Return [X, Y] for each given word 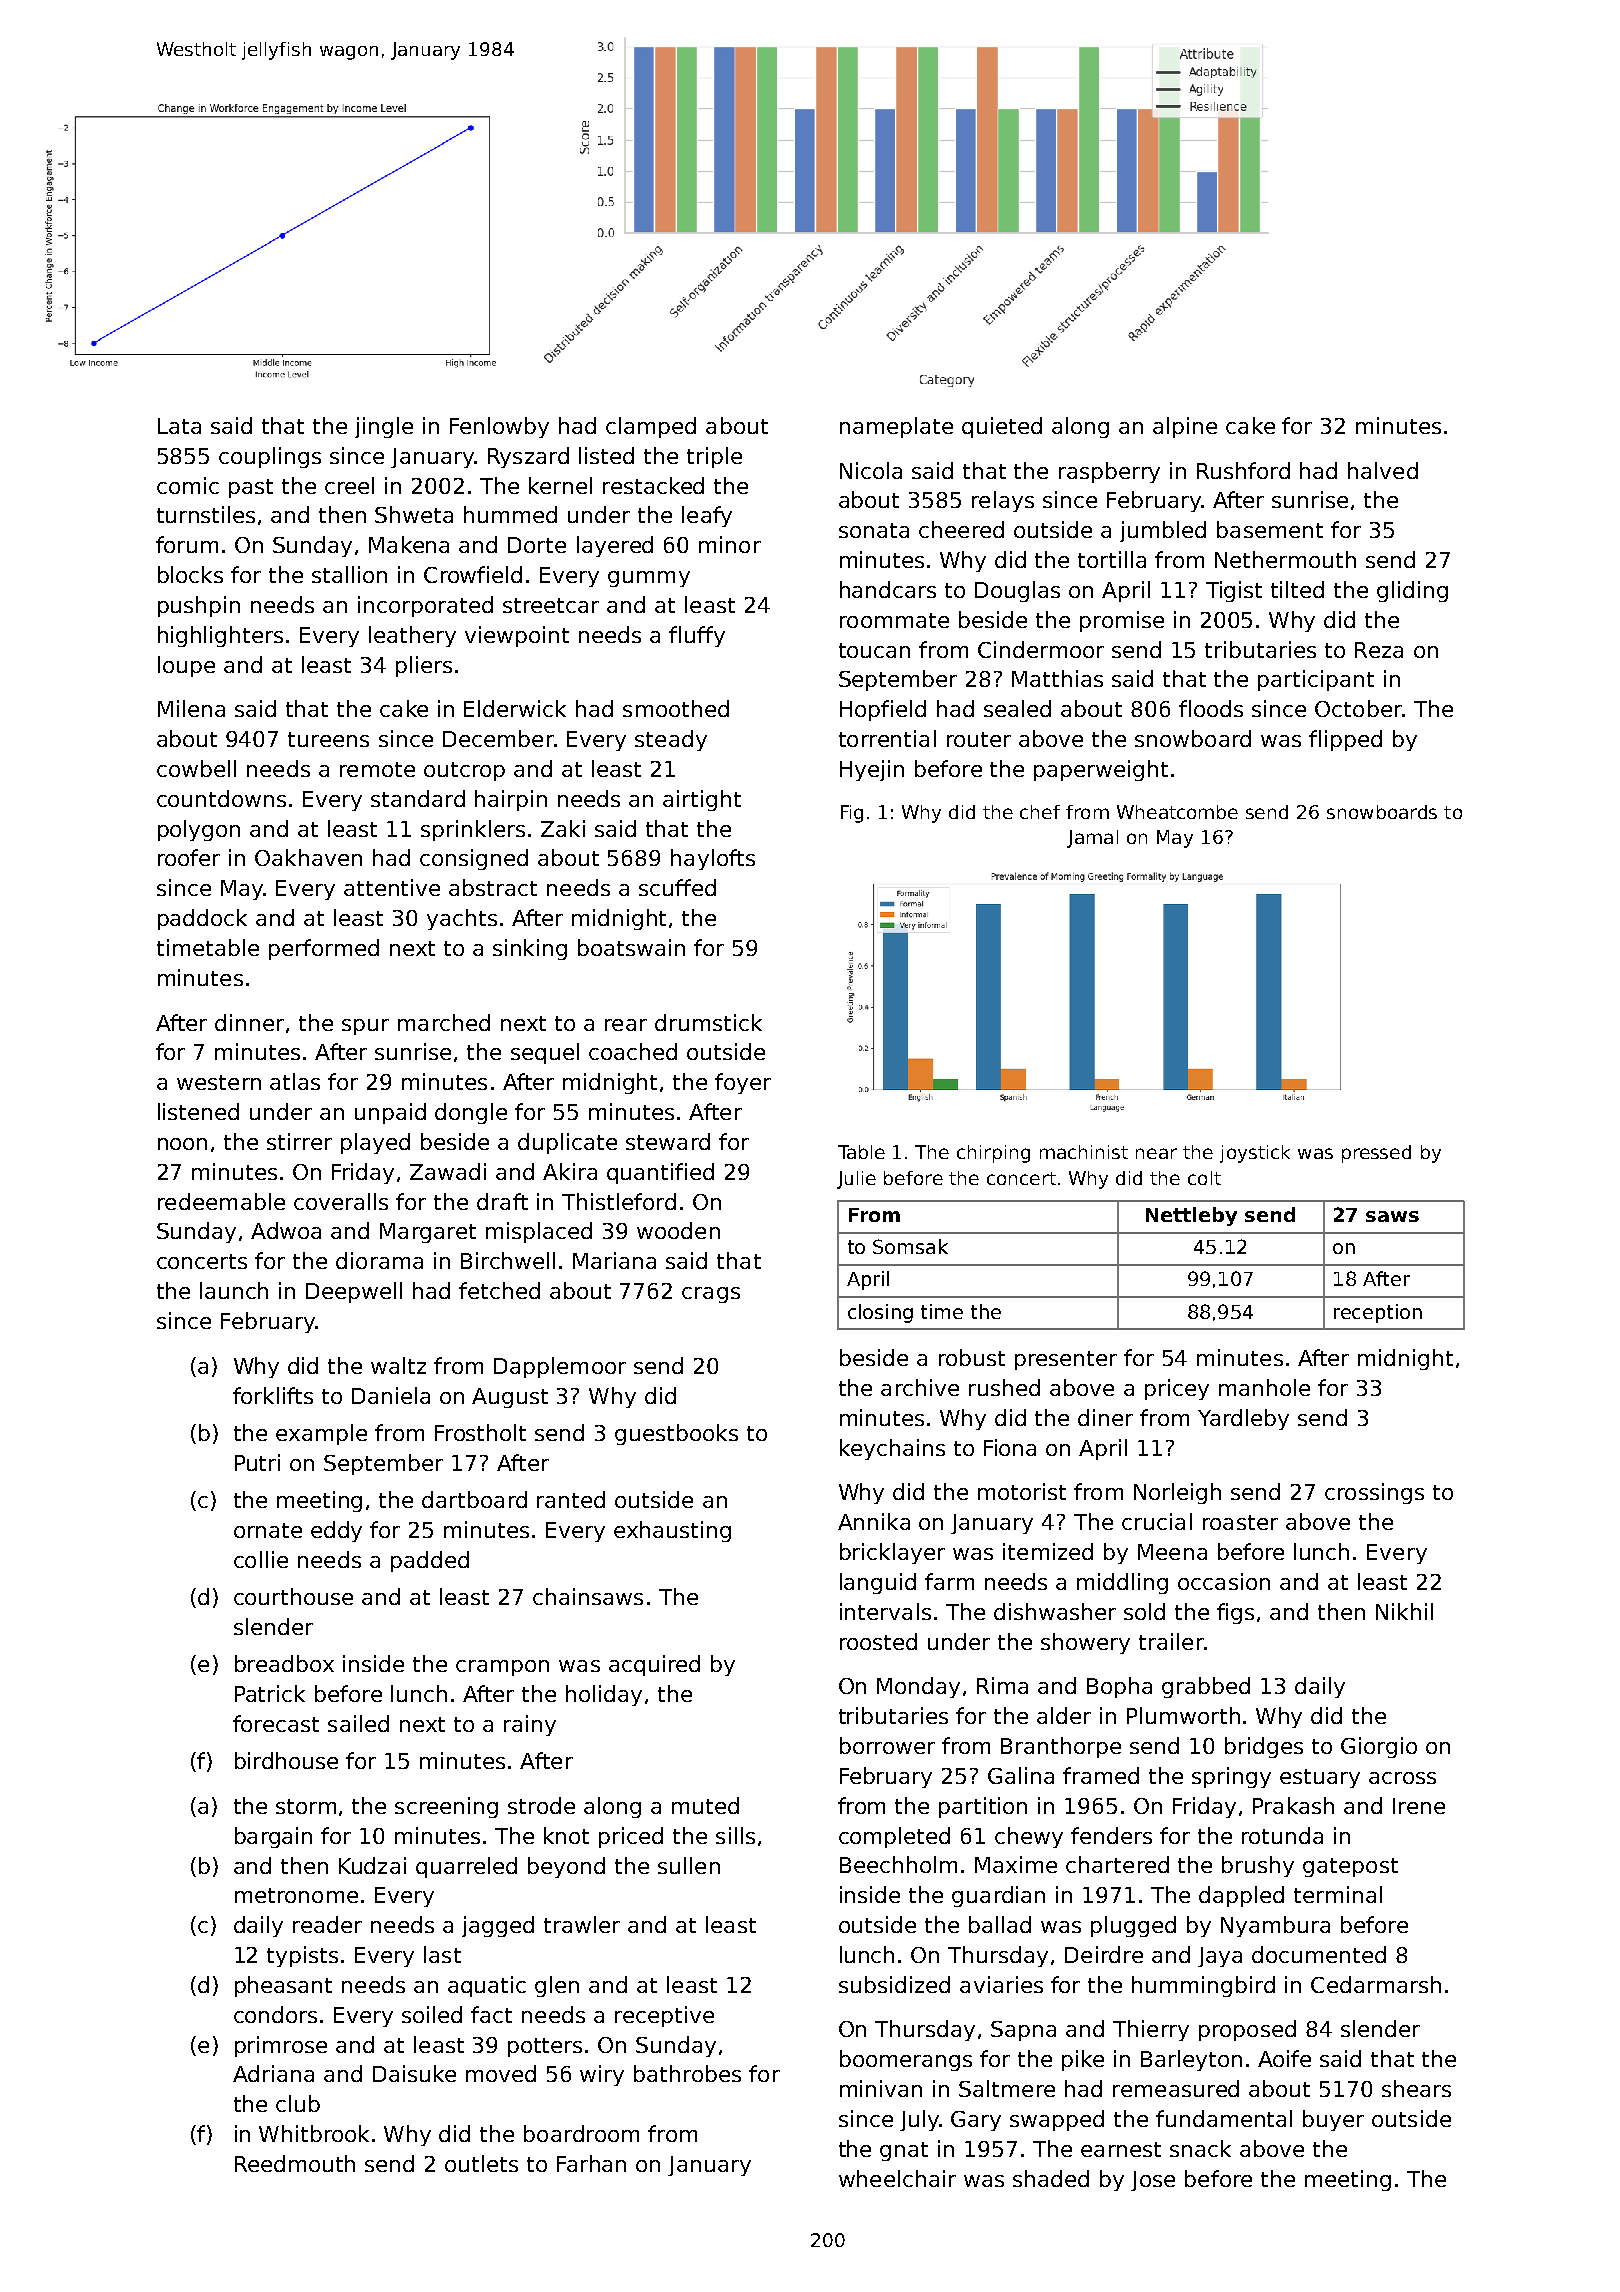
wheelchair [897, 2178]
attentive [392, 887]
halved [1383, 470]
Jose [1153, 2181]
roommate [894, 620]
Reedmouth [295, 2163]
